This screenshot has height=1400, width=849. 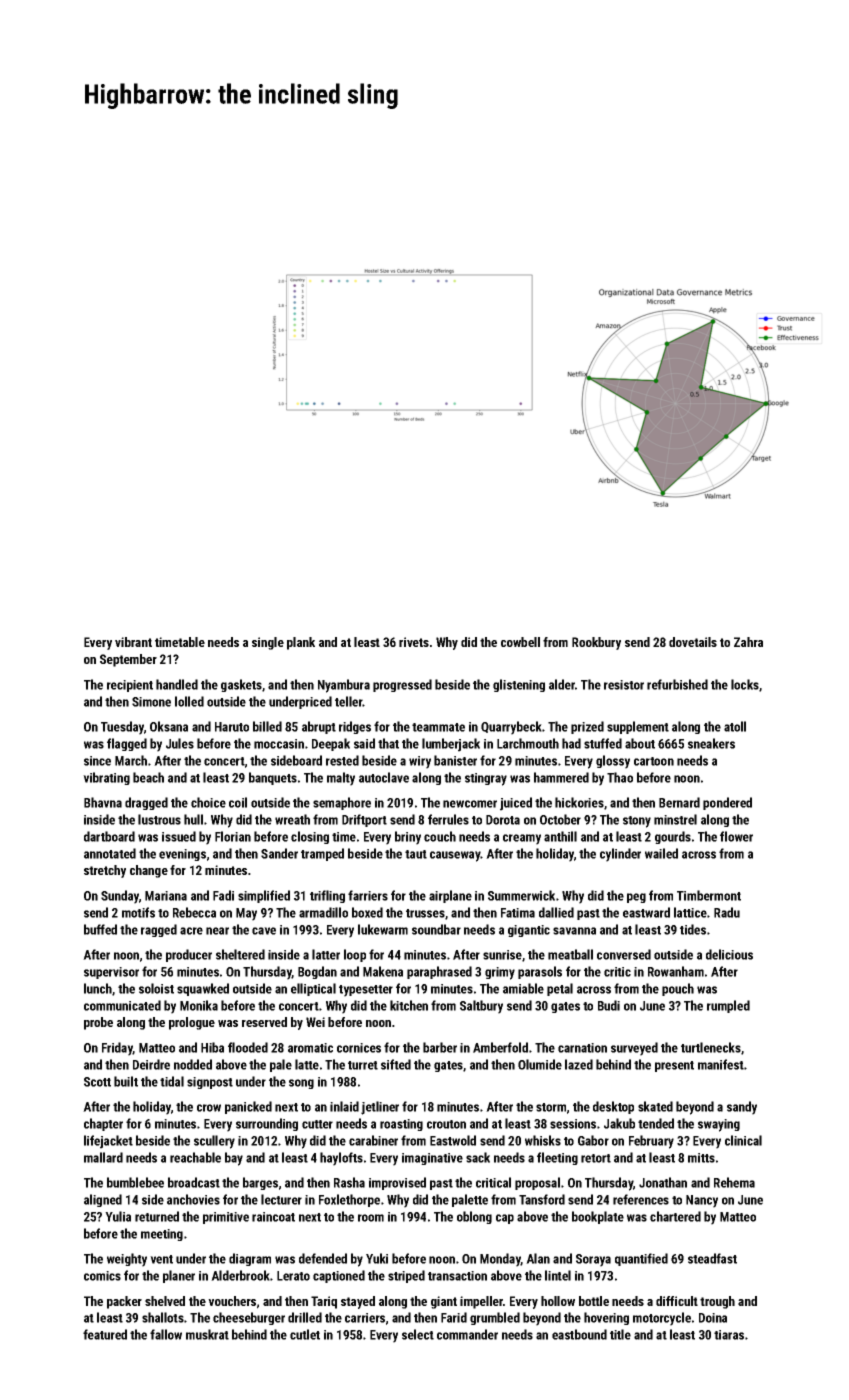 What do you see at coordinates (478, 1157) in the screenshot?
I see `sack` at bounding box center [478, 1157].
